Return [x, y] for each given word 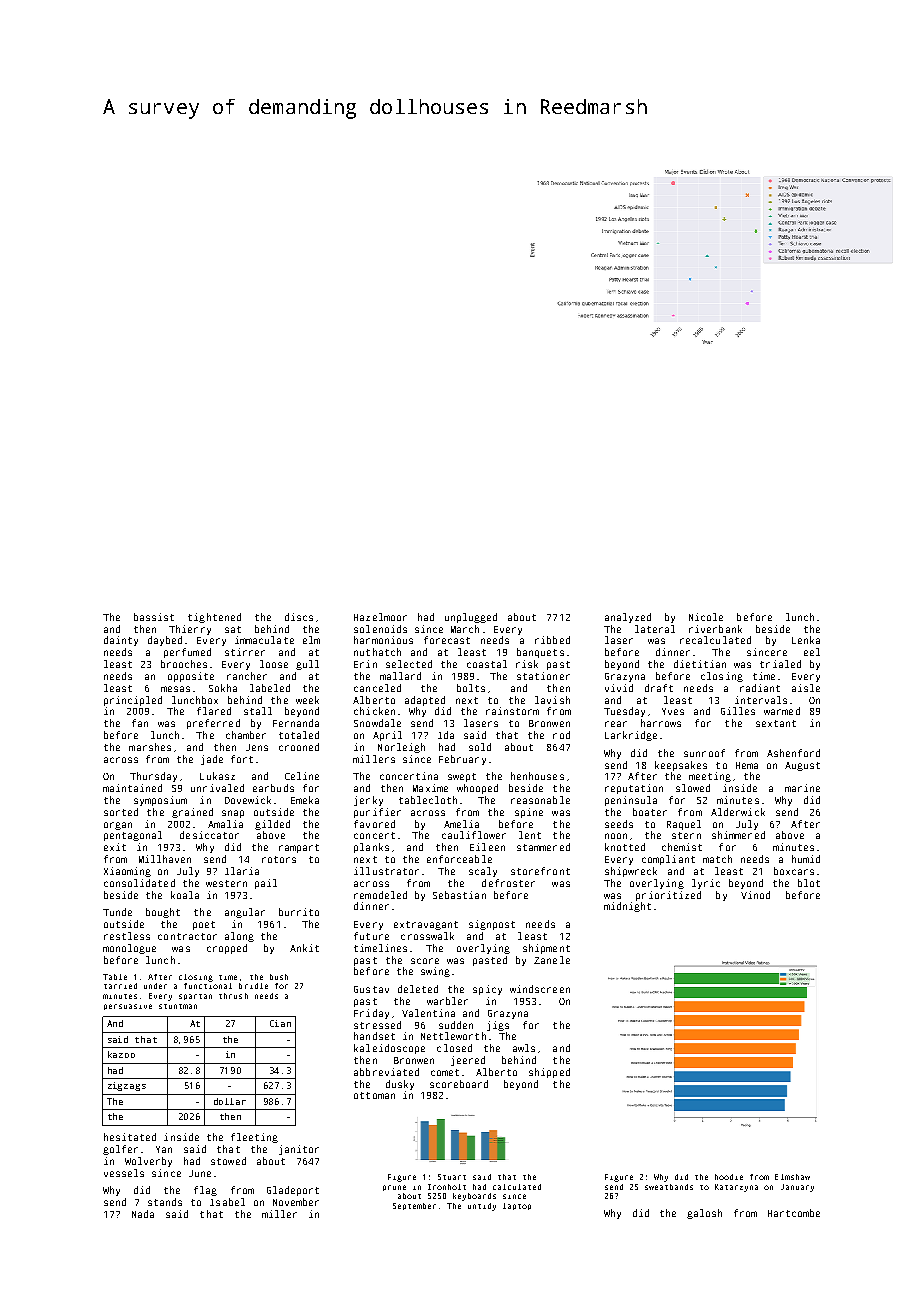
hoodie [729, 1177]
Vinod [755, 895]
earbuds [273, 788]
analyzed [628, 618]
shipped [549, 1073]
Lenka [806, 640]
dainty [121, 641]
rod [561, 735]
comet [445, 1072]
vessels [124, 1173]
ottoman [374, 1095]
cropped [227, 949]
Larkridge [631, 736]
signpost [492, 925]
